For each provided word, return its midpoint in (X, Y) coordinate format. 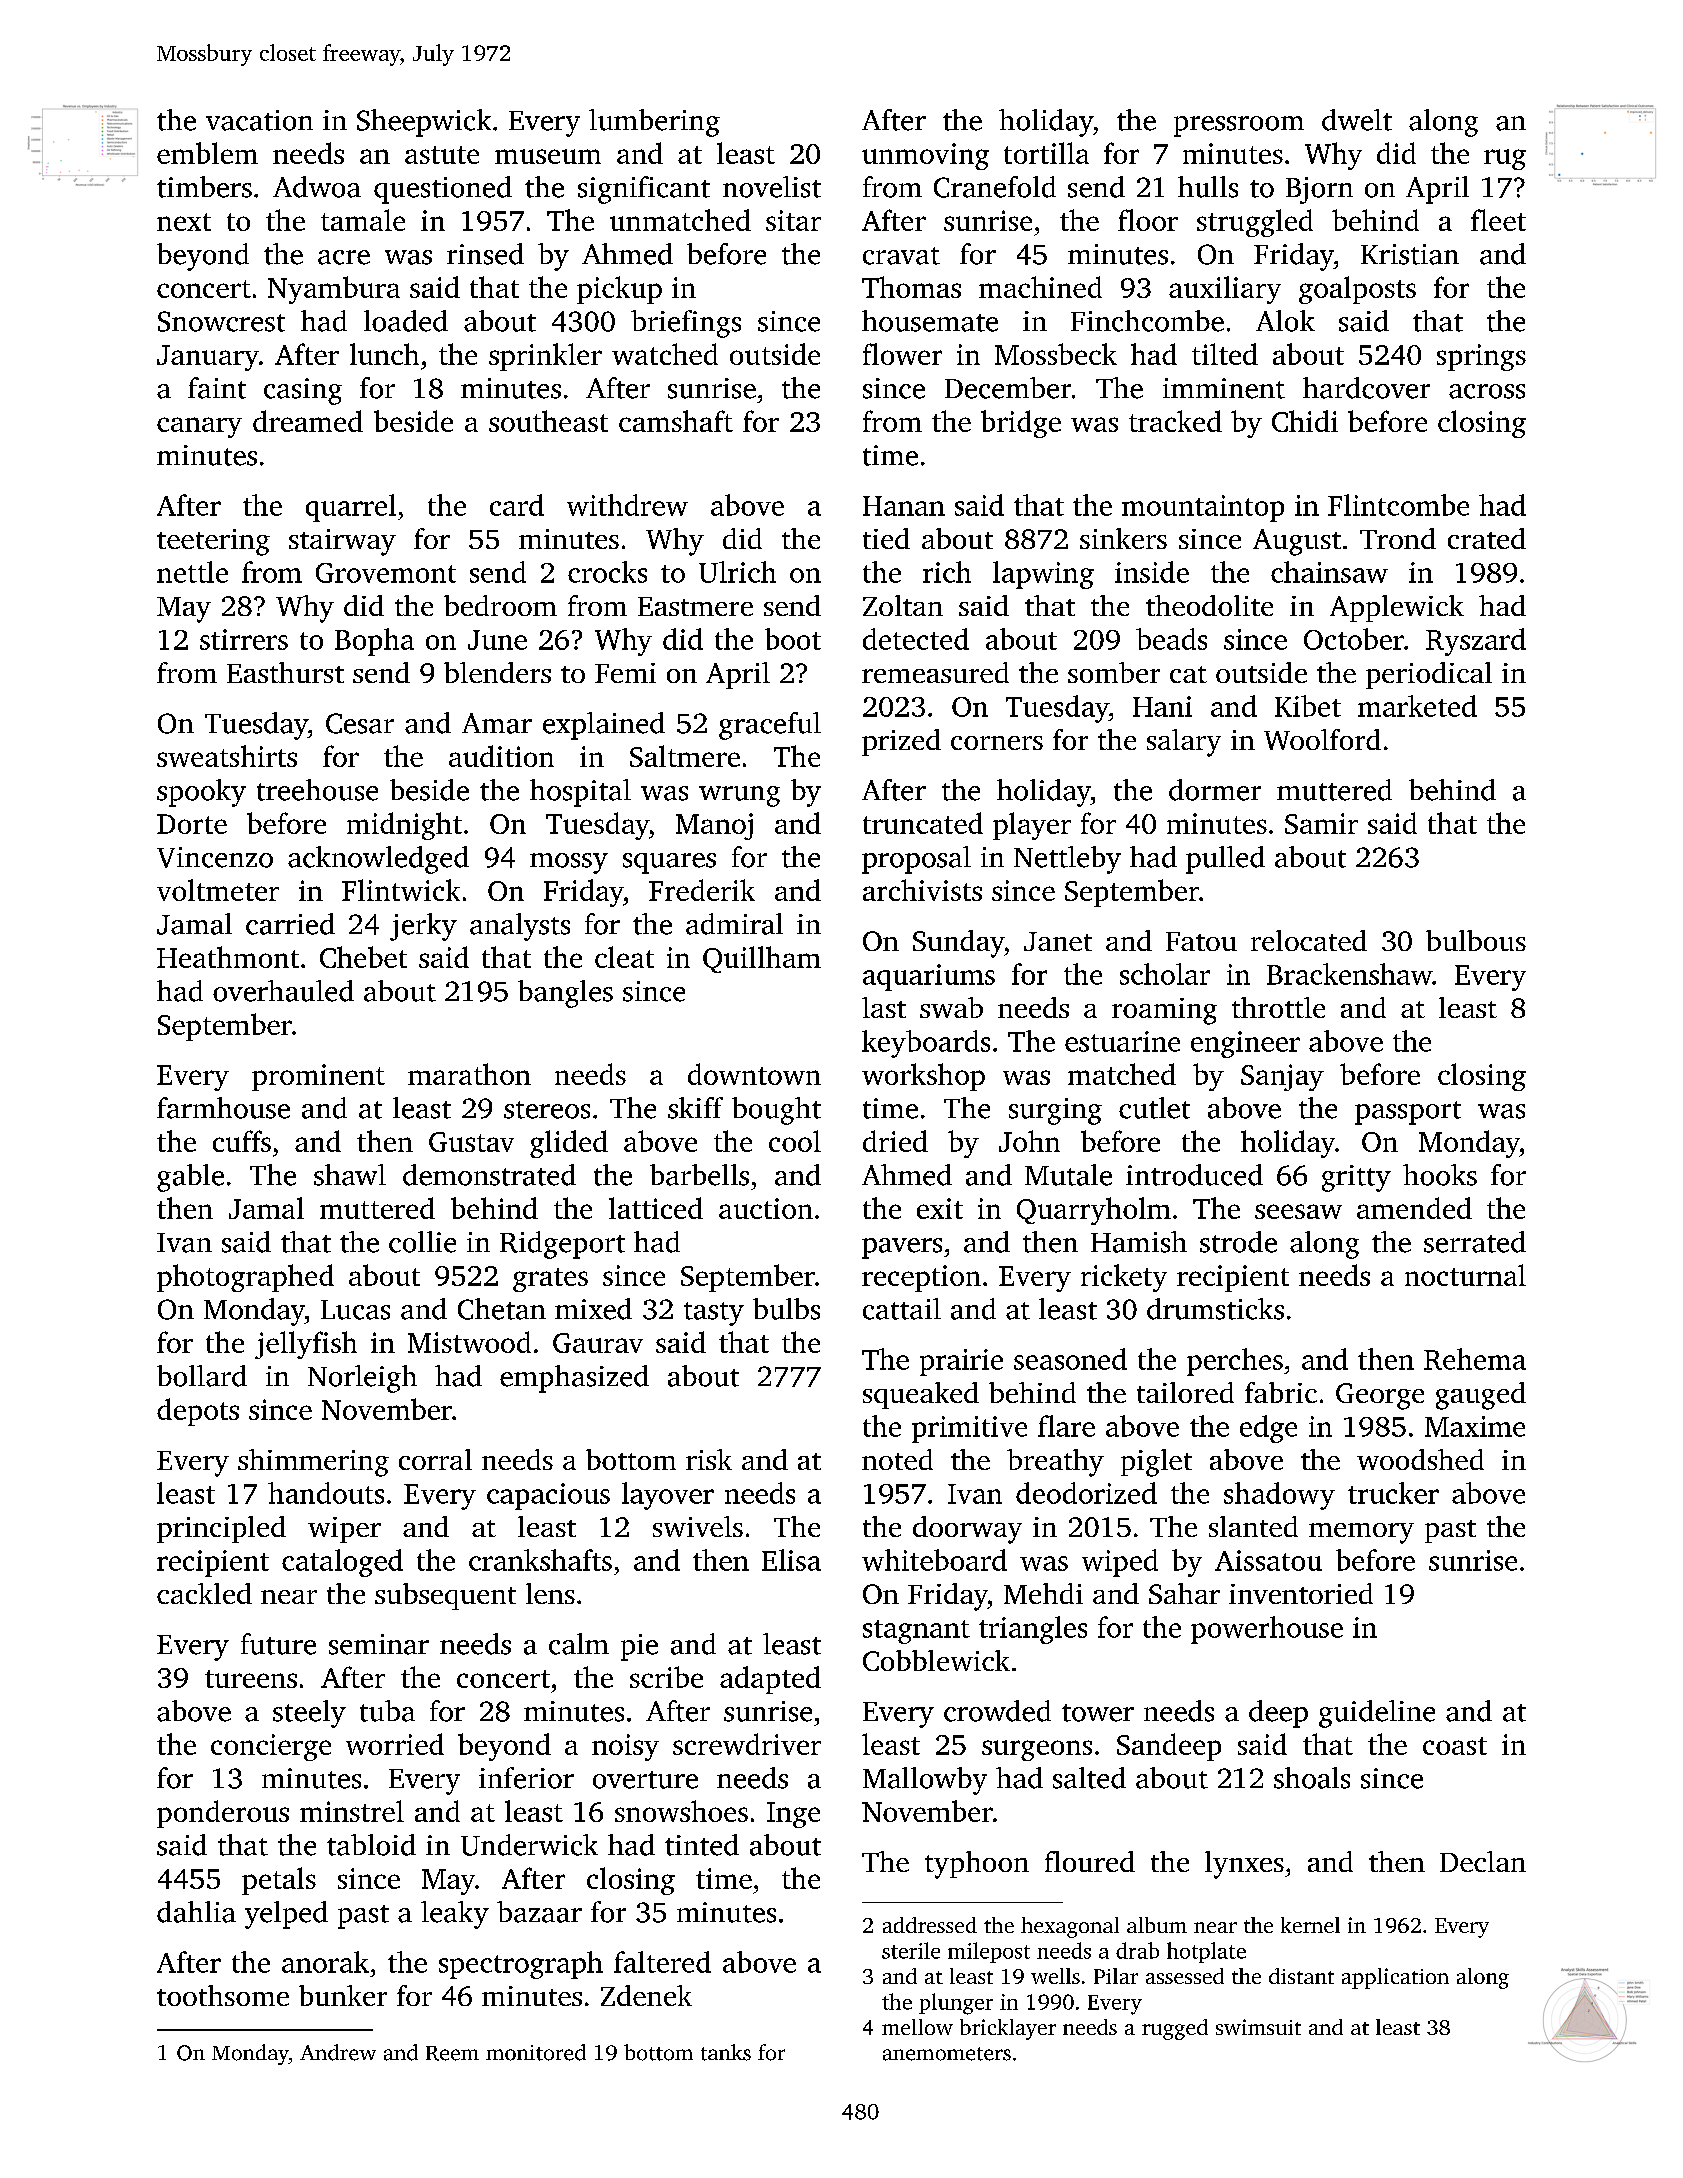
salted (1089, 1778)
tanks (726, 2052)
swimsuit (1258, 2027)
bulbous (1476, 940)
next (184, 222)
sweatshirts (227, 756)
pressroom (1239, 126)
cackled (204, 1593)
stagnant (916, 1632)
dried (895, 1141)
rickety (1124, 1278)
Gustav (471, 1142)
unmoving (925, 156)
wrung (739, 796)
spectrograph (521, 1965)
